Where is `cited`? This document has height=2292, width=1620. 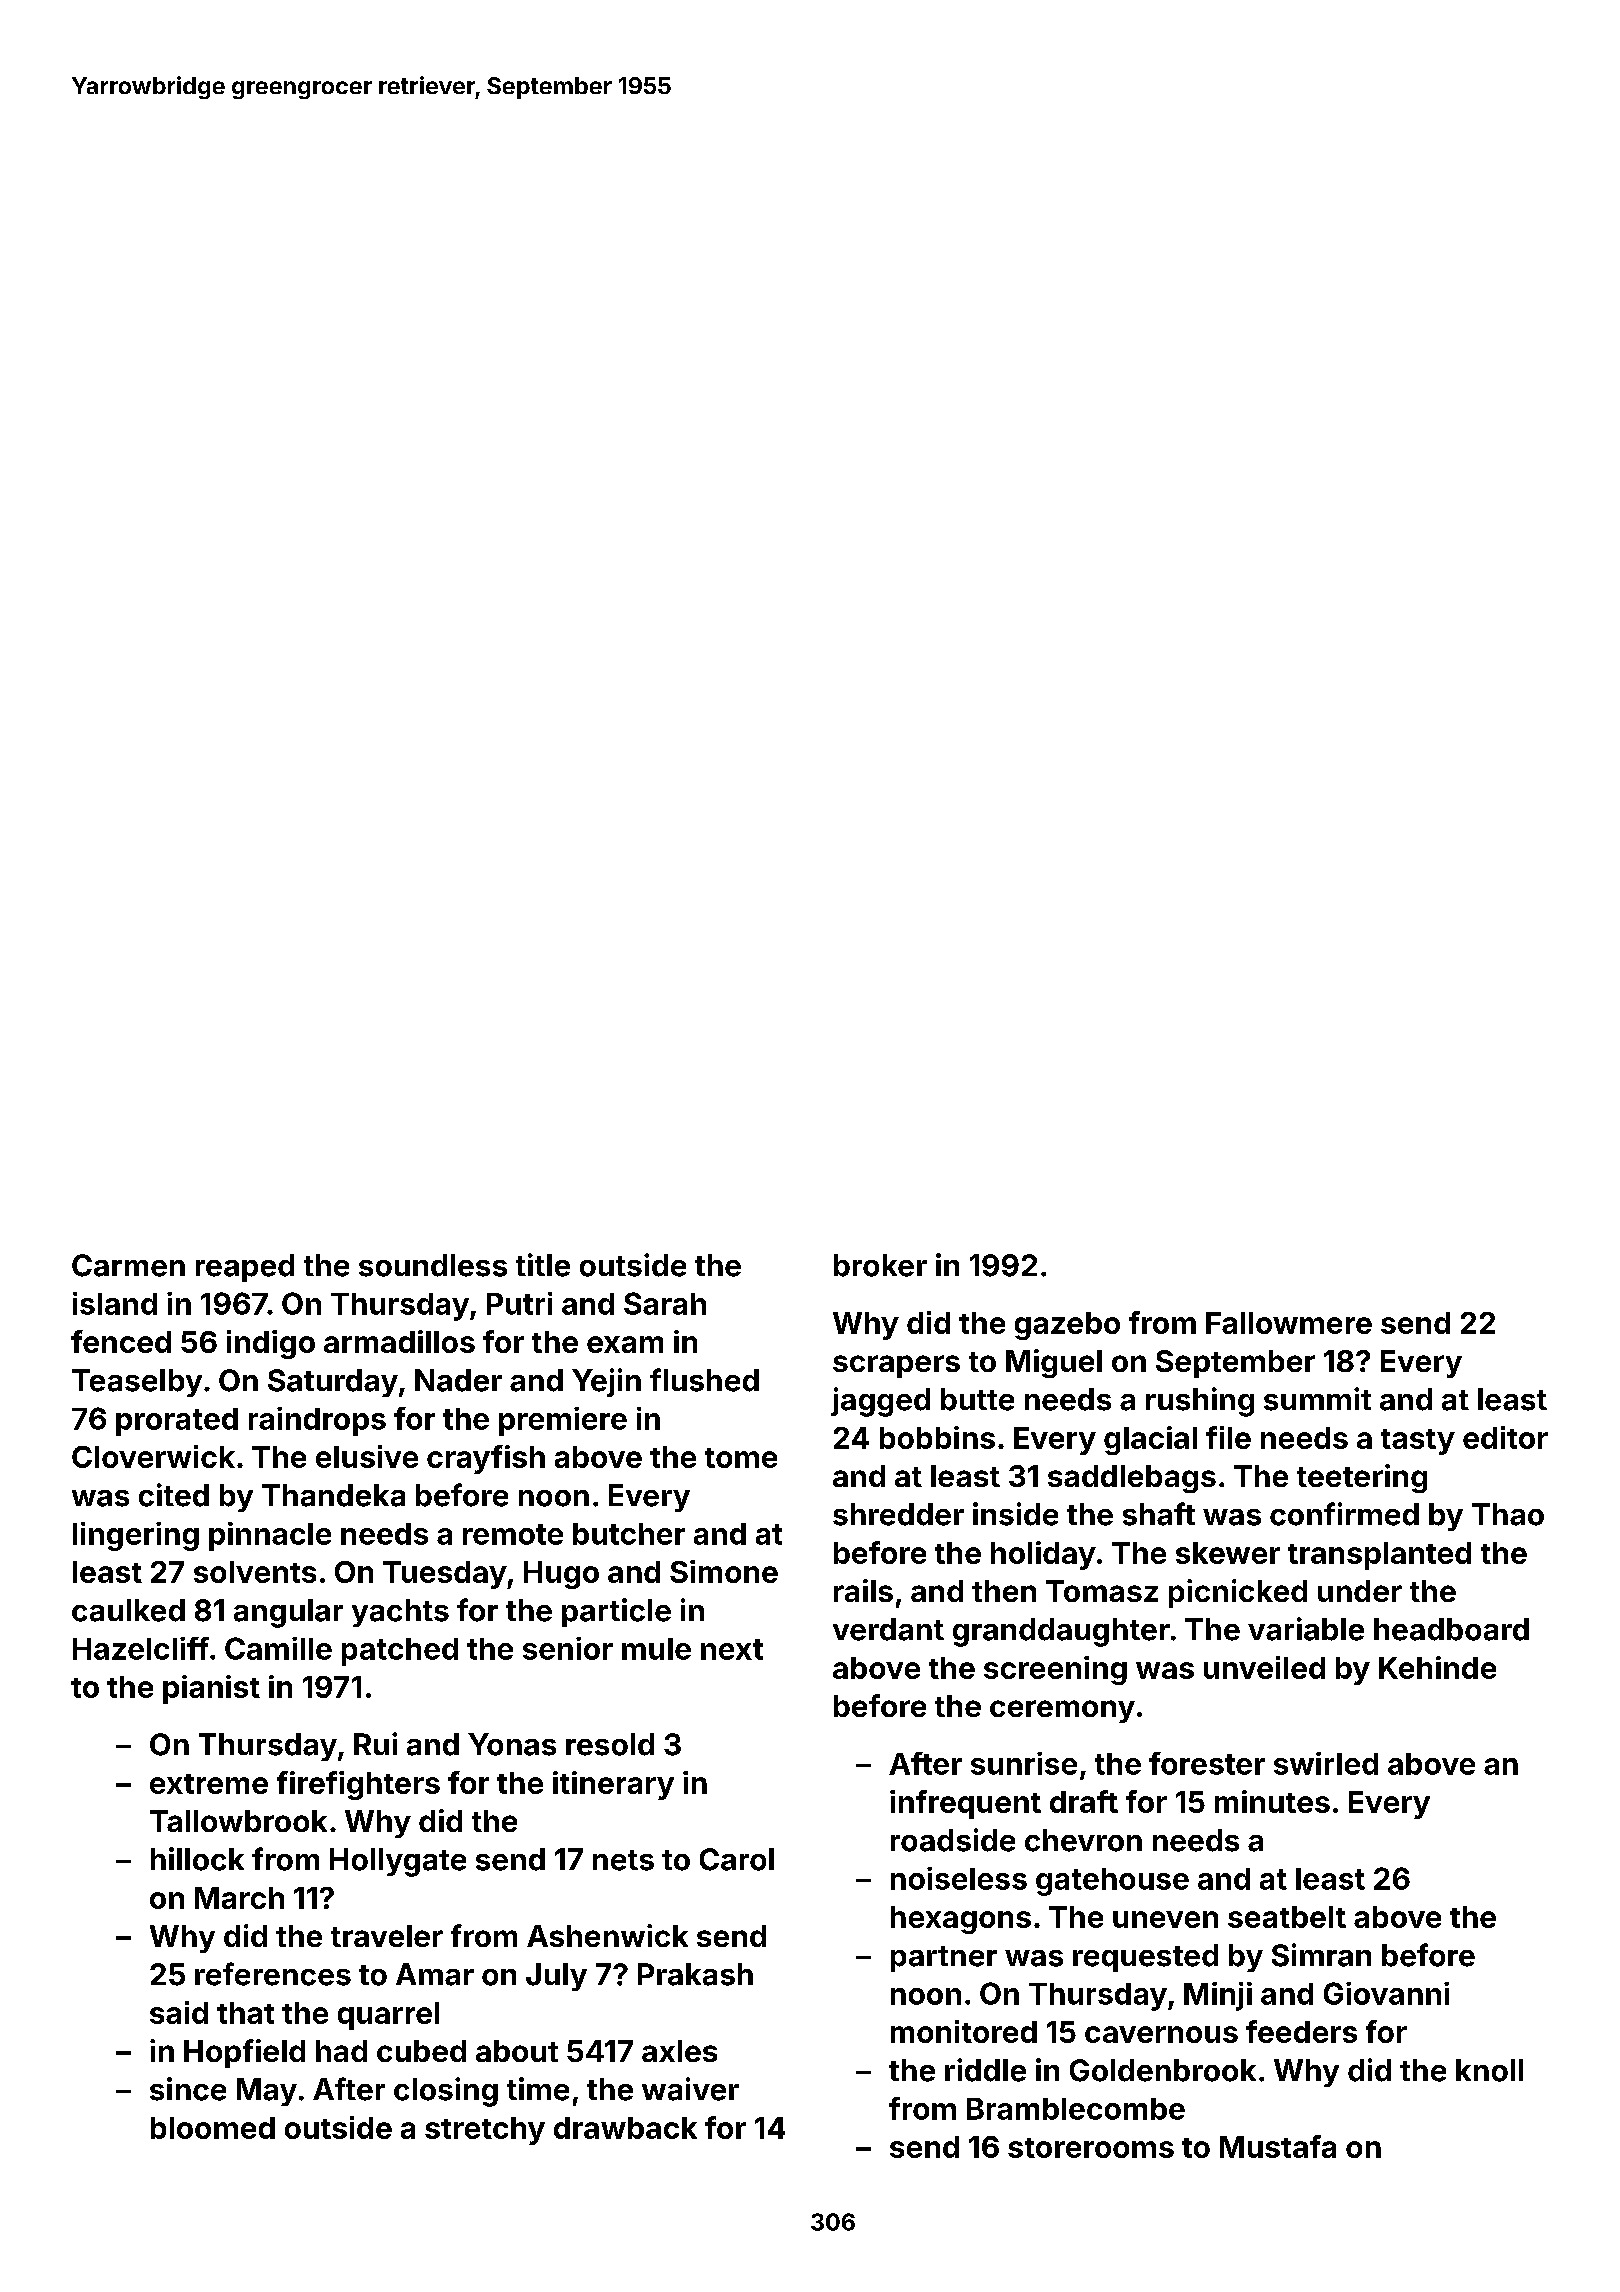
cited is located at coordinates (174, 1495).
